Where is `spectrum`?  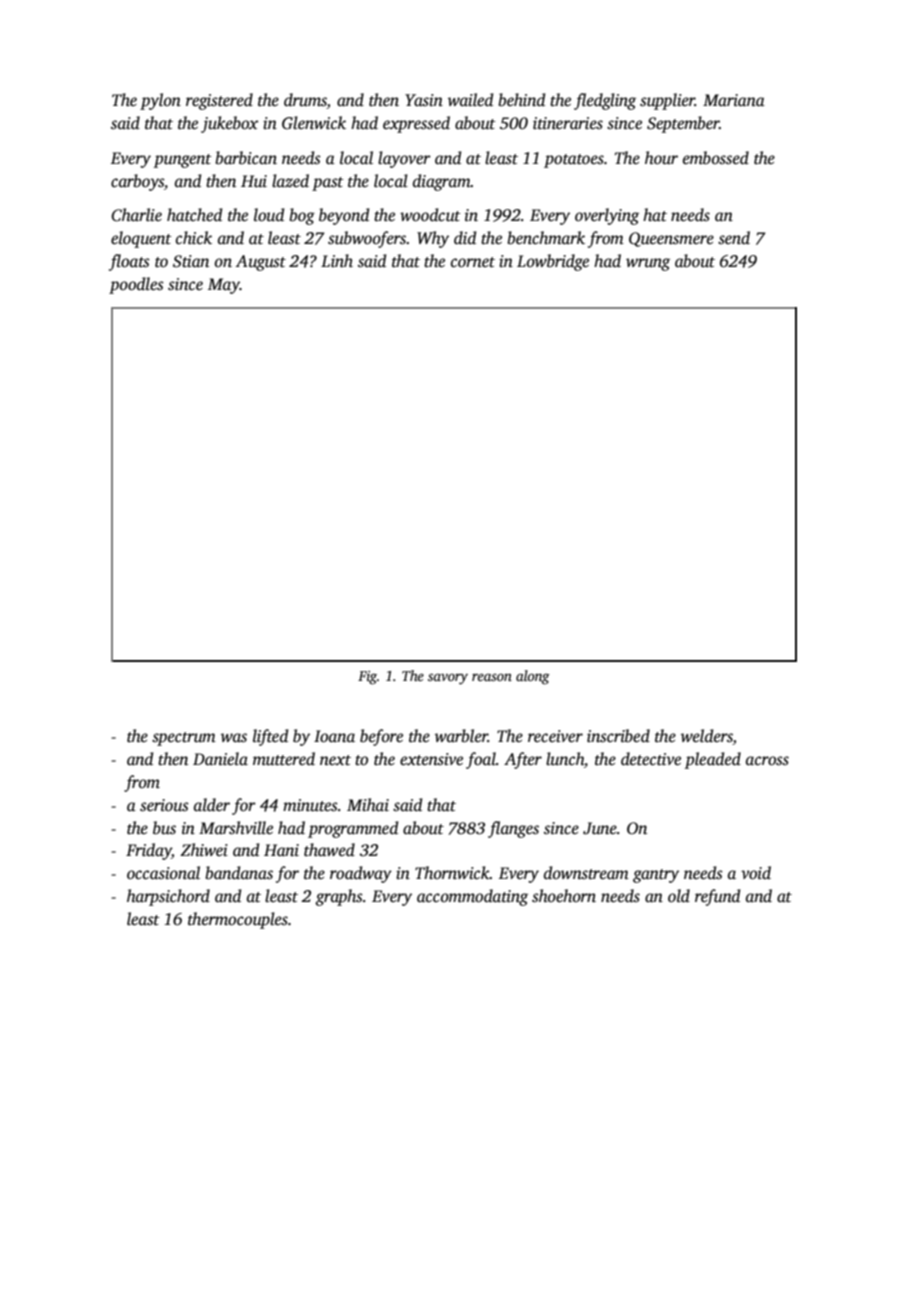
spectrum is located at coordinates (184, 739).
